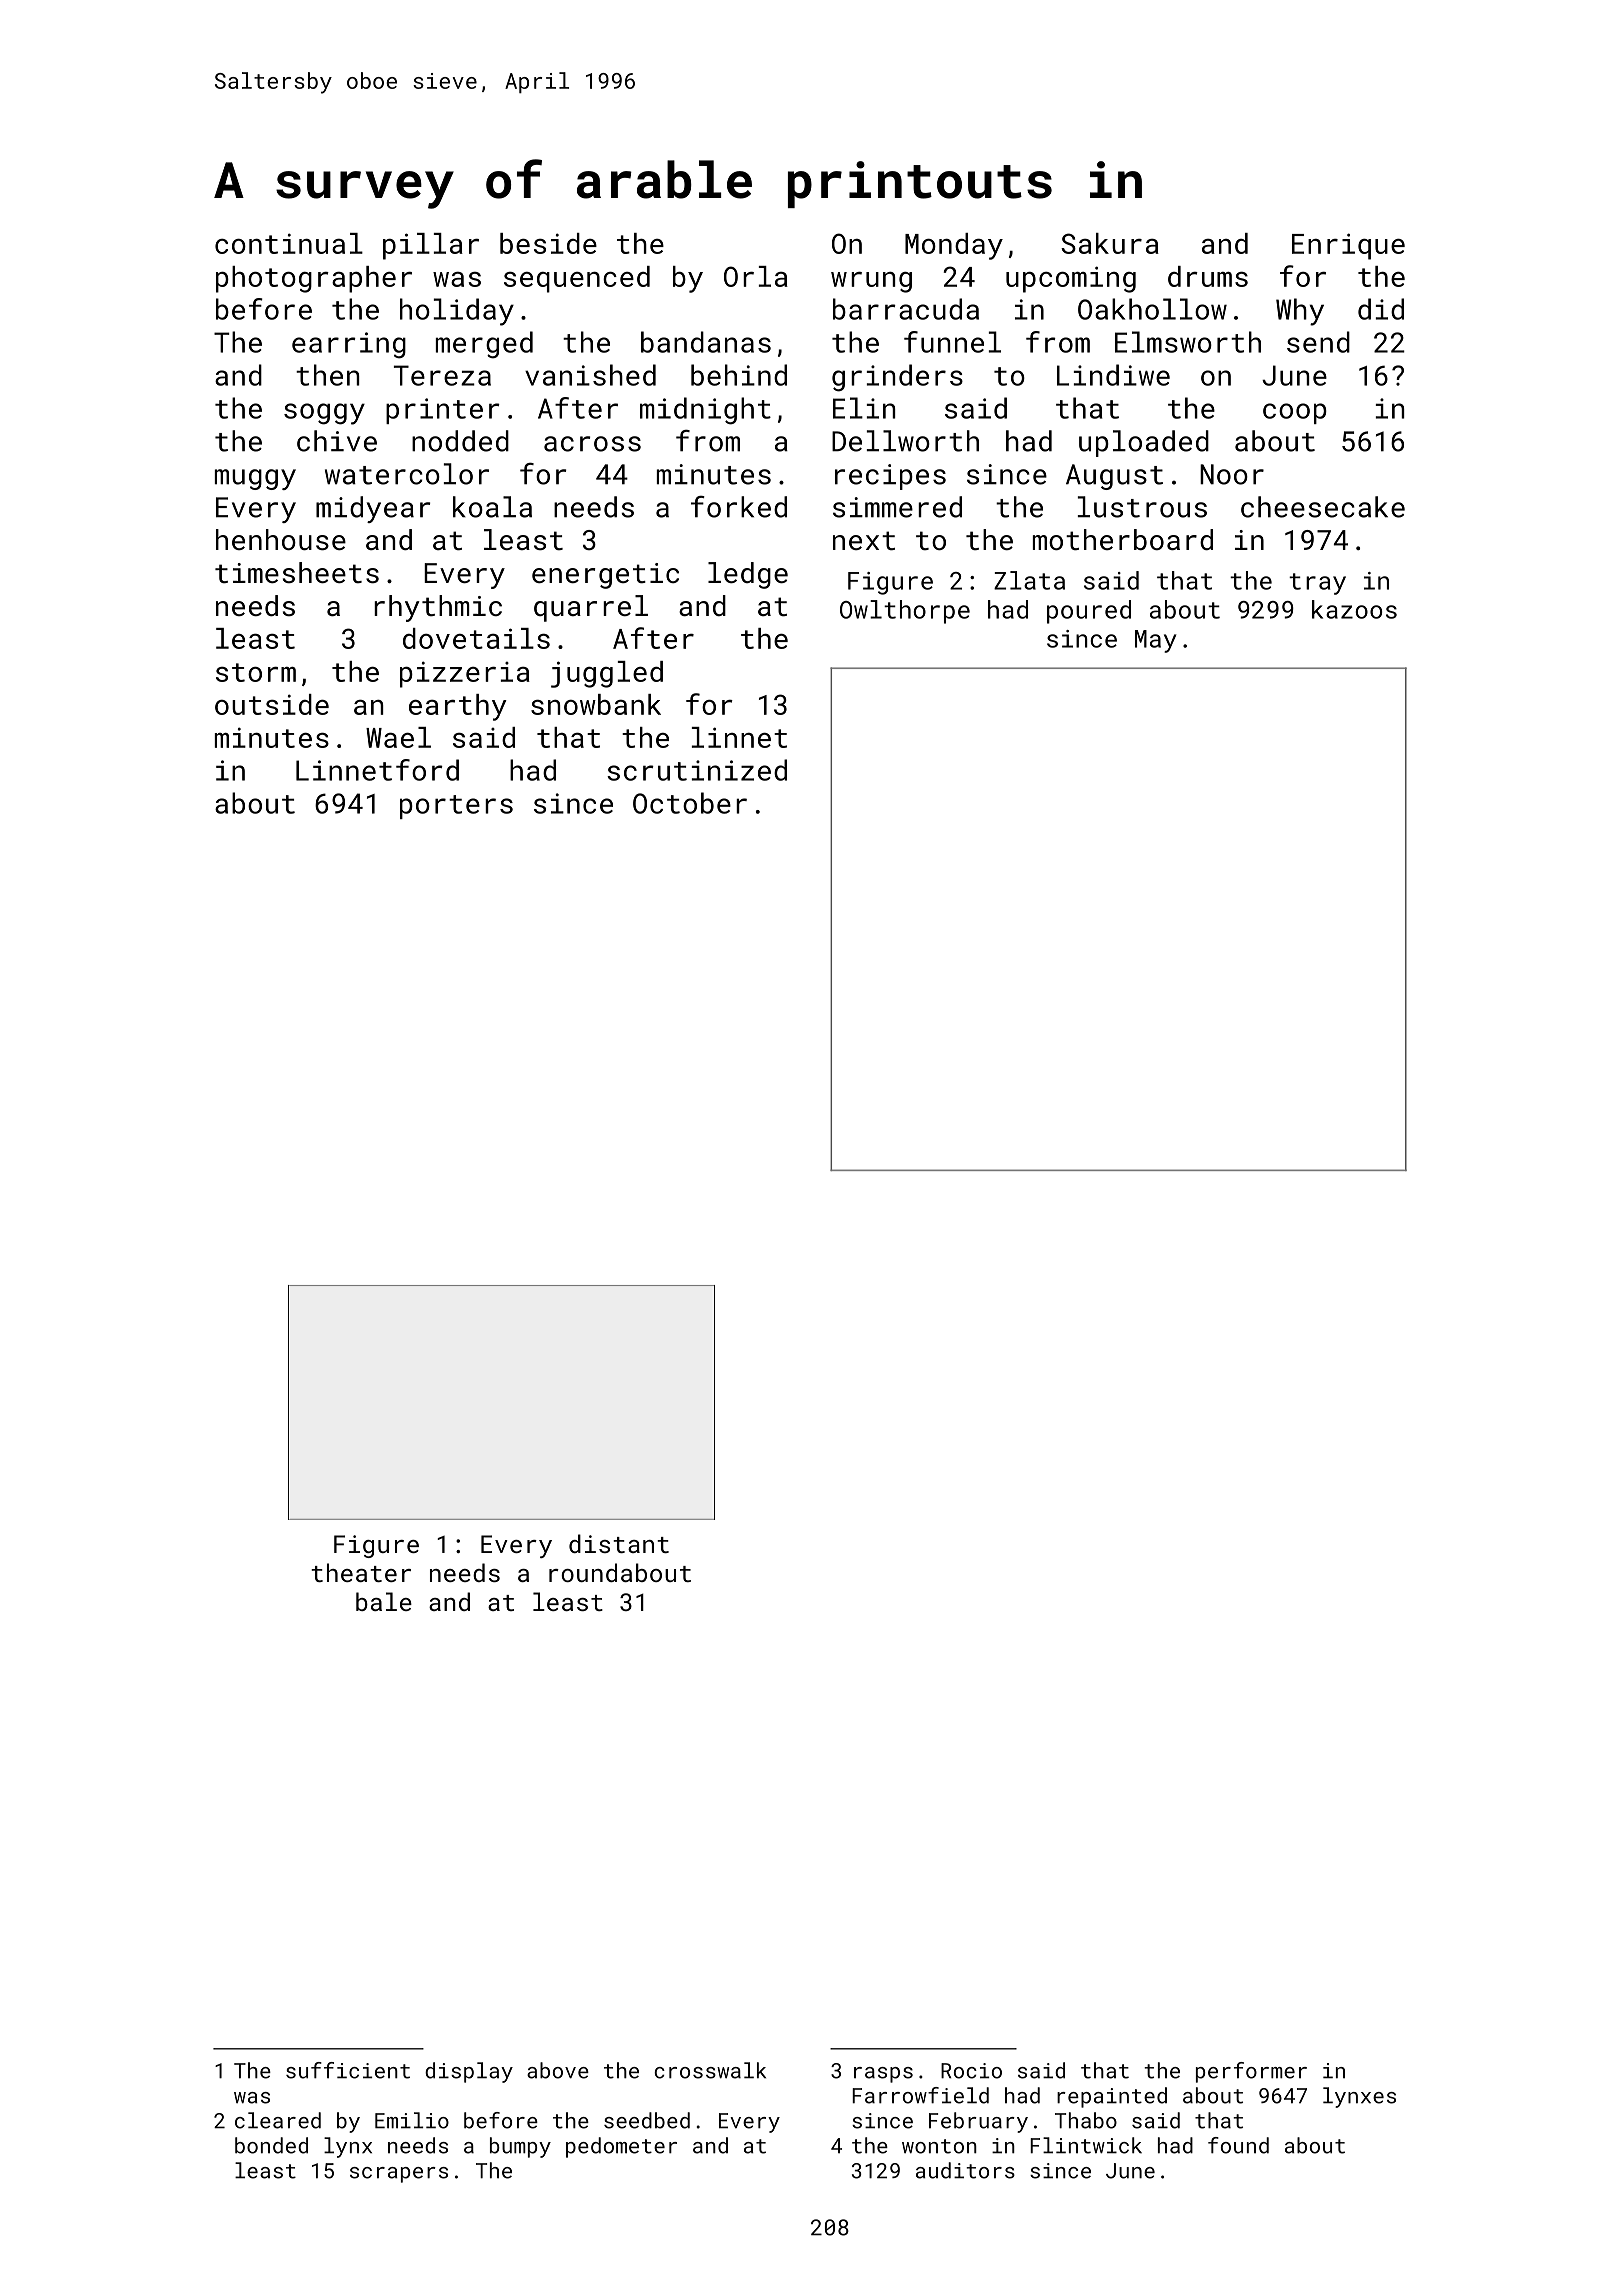 This document has height=2292, width=1620. What do you see at coordinates (1110, 243) in the document?
I see `Sakura` at bounding box center [1110, 243].
